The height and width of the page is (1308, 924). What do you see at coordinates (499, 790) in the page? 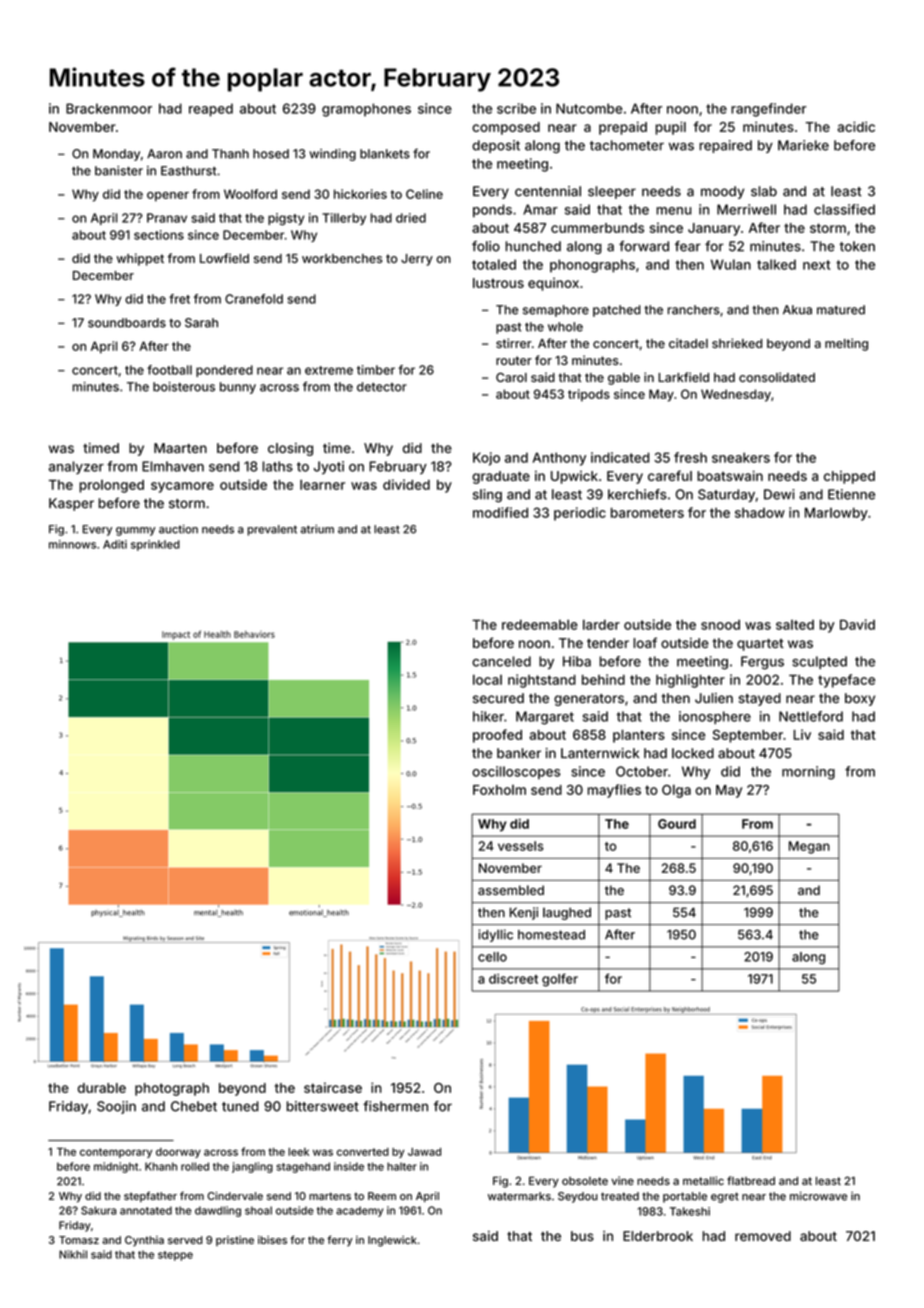
I see `Foxholm` at bounding box center [499, 790].
